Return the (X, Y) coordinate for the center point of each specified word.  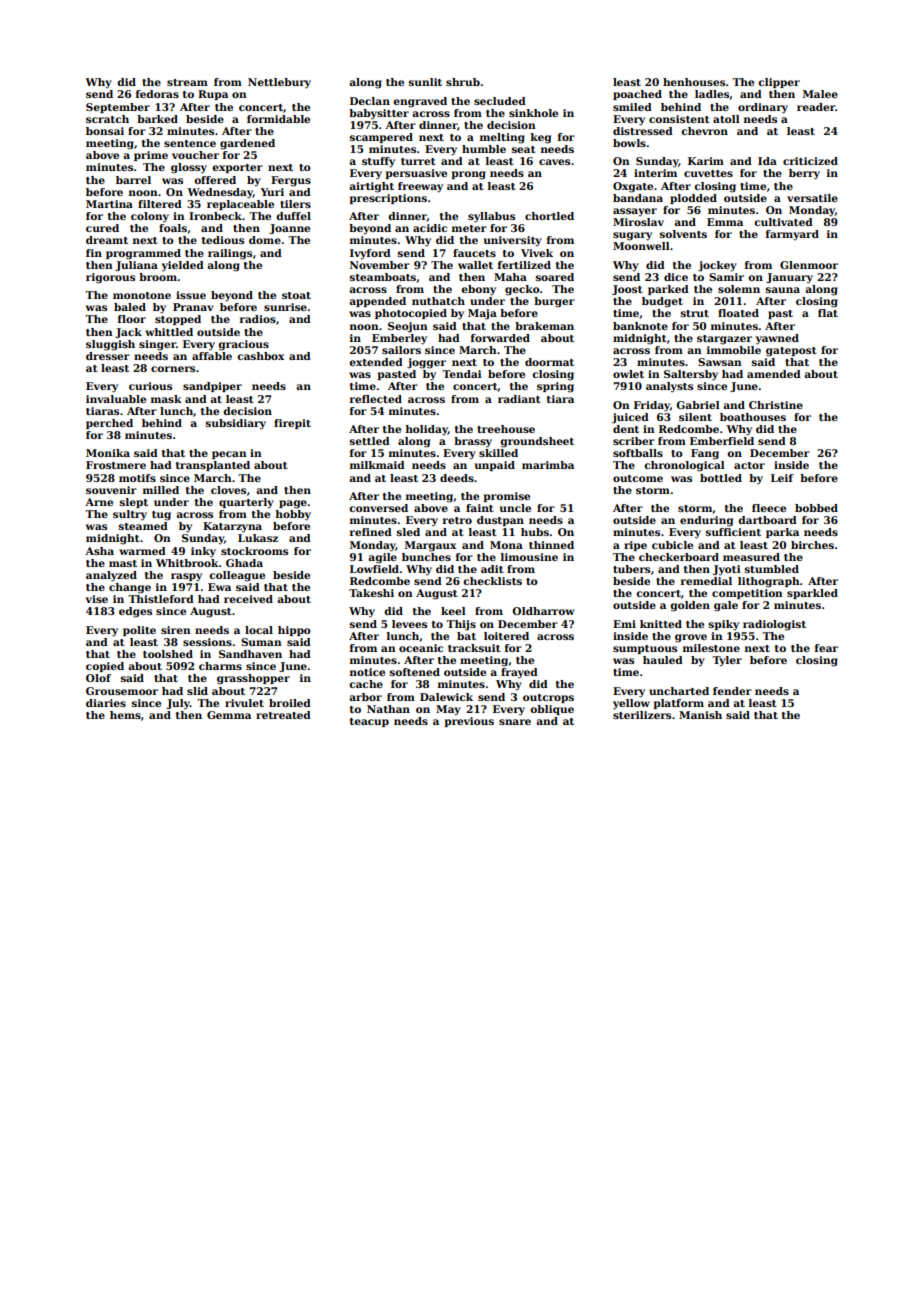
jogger (426, 363)
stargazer (724, 340)
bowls (629, 143)
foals (173, 228)
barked (157, 119)
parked (668, 290)
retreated (283, 715)
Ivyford (370, 254)
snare (515, 722)
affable (212, 356)
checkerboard (679, 557)
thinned (551, 545)
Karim (706, 161)
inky (203, 552)
